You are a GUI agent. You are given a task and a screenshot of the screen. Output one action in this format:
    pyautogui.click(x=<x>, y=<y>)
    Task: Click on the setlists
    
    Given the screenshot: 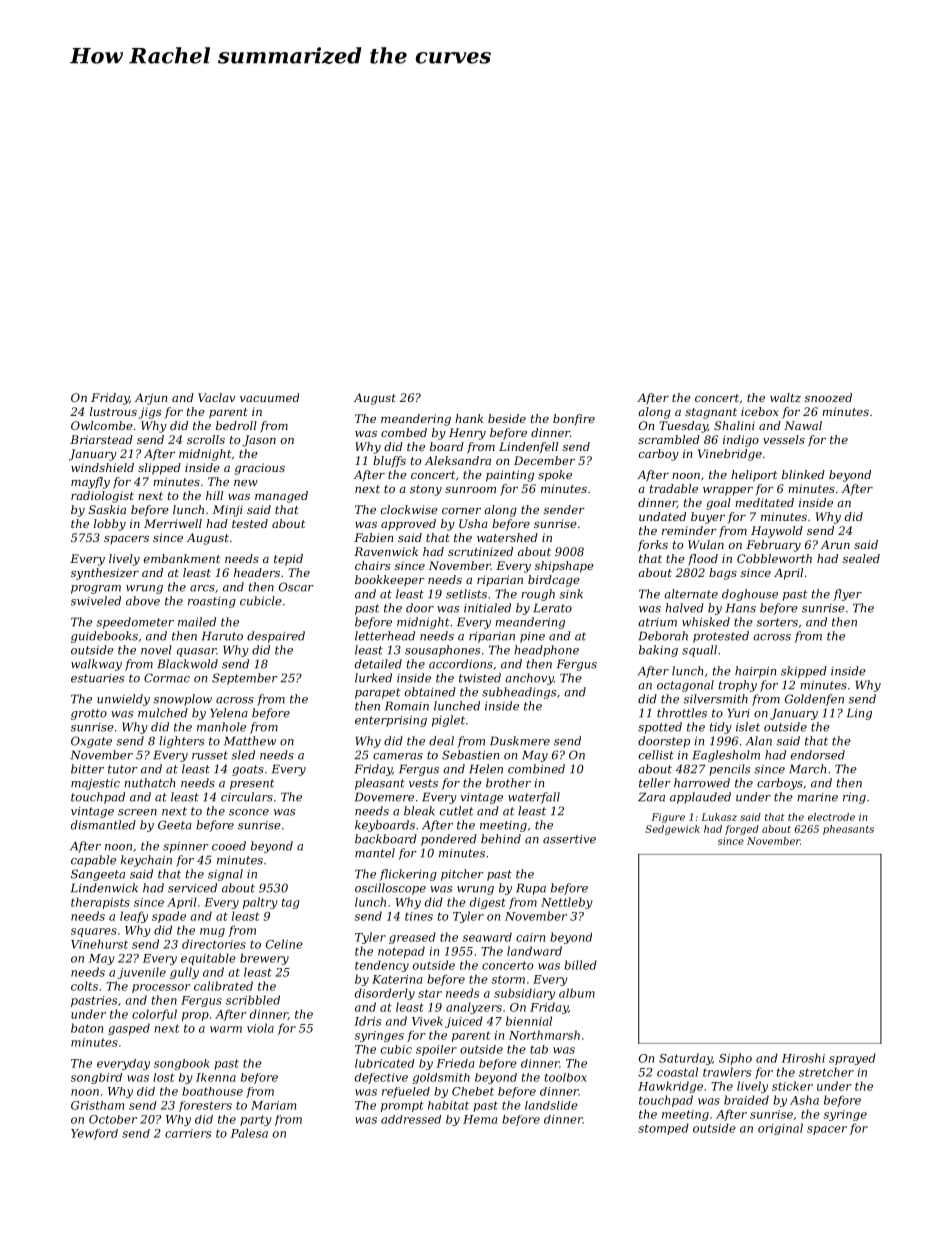 What is the action you would take?
    pyautogui.click(x=466, y=594)
